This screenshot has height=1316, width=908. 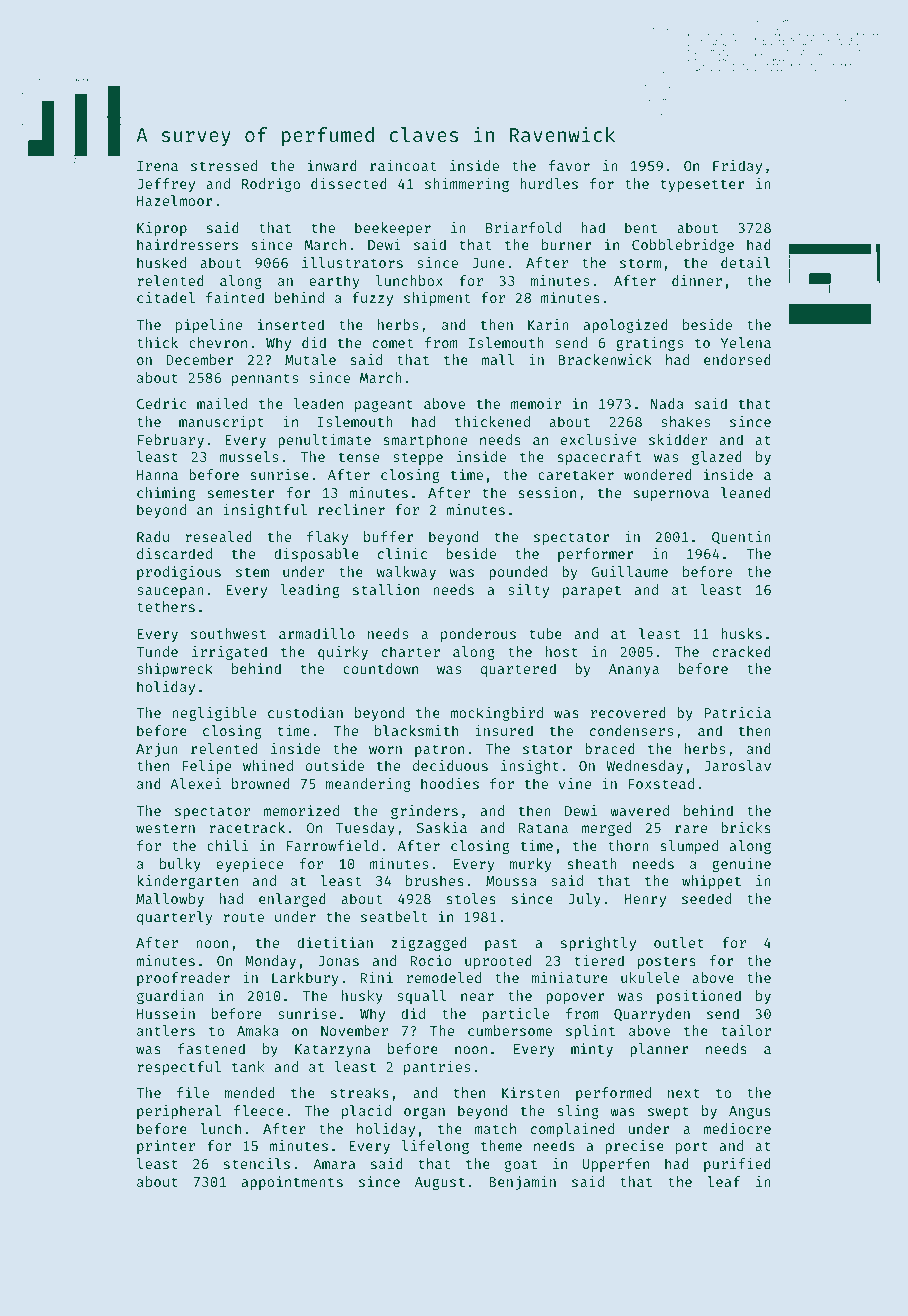 What do you see at coordinates (536, 403) in the screenshot?
I see `memoir` at bounding box center [536, 403].
